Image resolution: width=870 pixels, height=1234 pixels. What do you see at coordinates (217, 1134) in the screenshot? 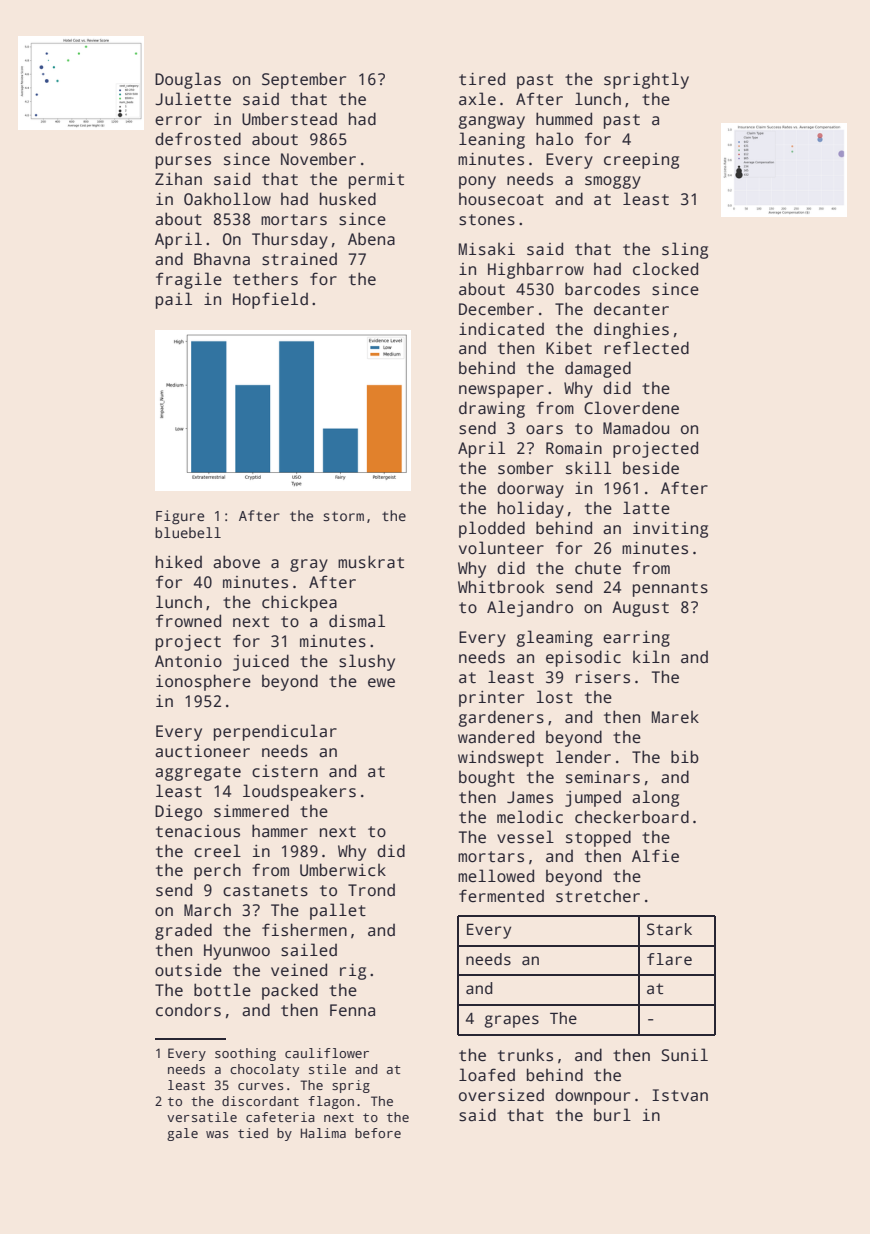
I see `was` at bounding box center [217, 1134].
